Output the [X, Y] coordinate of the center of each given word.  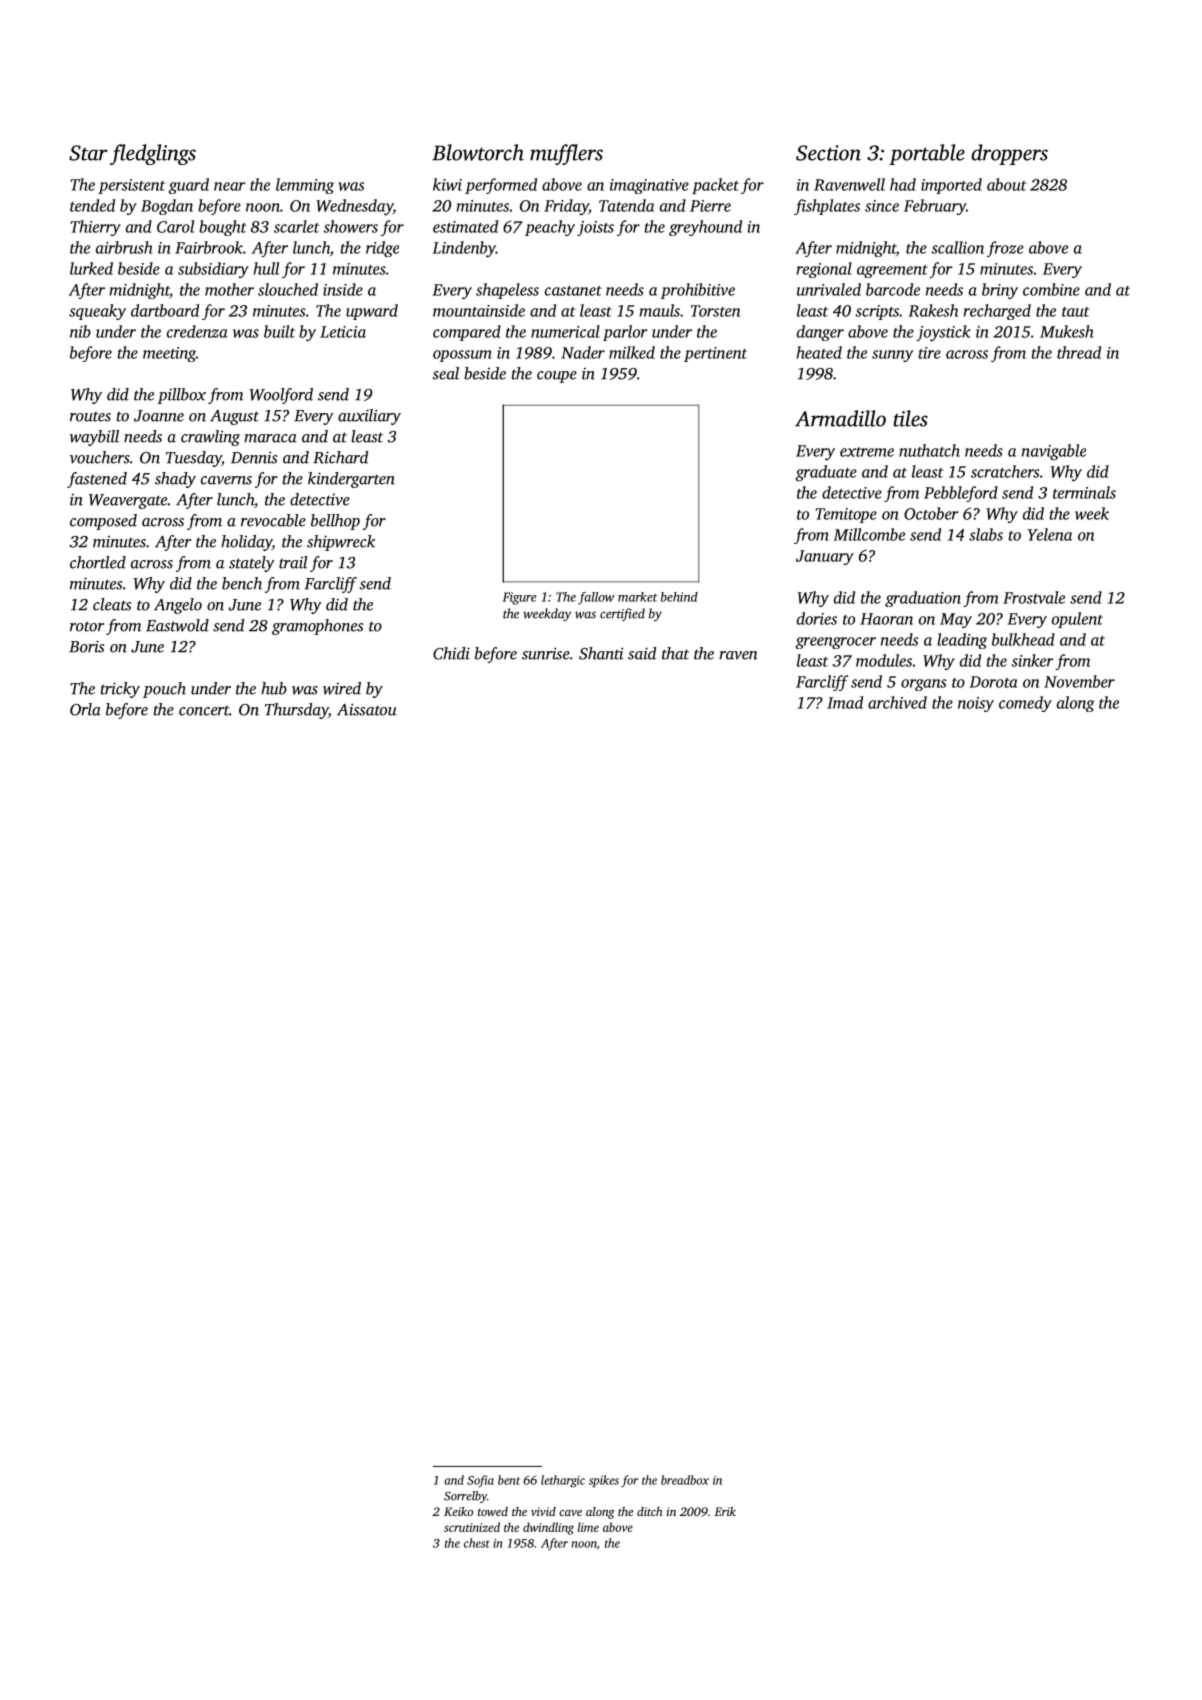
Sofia [480, 1481]
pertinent [715, 354]
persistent [131, 186]
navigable [1054, 452]
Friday [566, 207]
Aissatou [367, 709]
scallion [957, 247]
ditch [649, 1511]
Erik [725, 1511]
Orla [85, 709]
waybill [94, 438]
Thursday [296, 711]
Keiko [458, 1511]
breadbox [685, 1480]
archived [897, 702]
